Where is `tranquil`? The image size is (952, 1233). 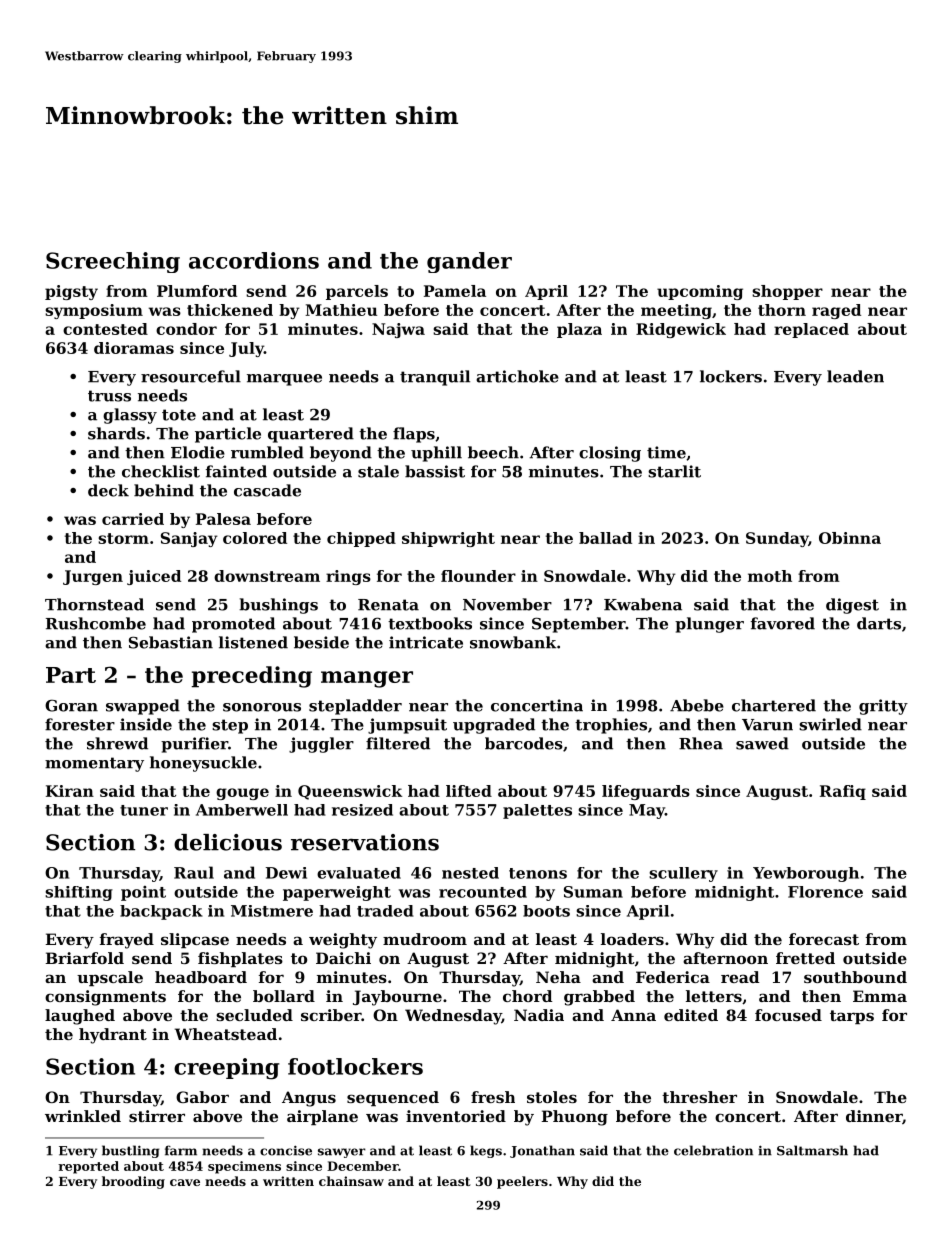
tranquil is located at coordinates (435, 378).
